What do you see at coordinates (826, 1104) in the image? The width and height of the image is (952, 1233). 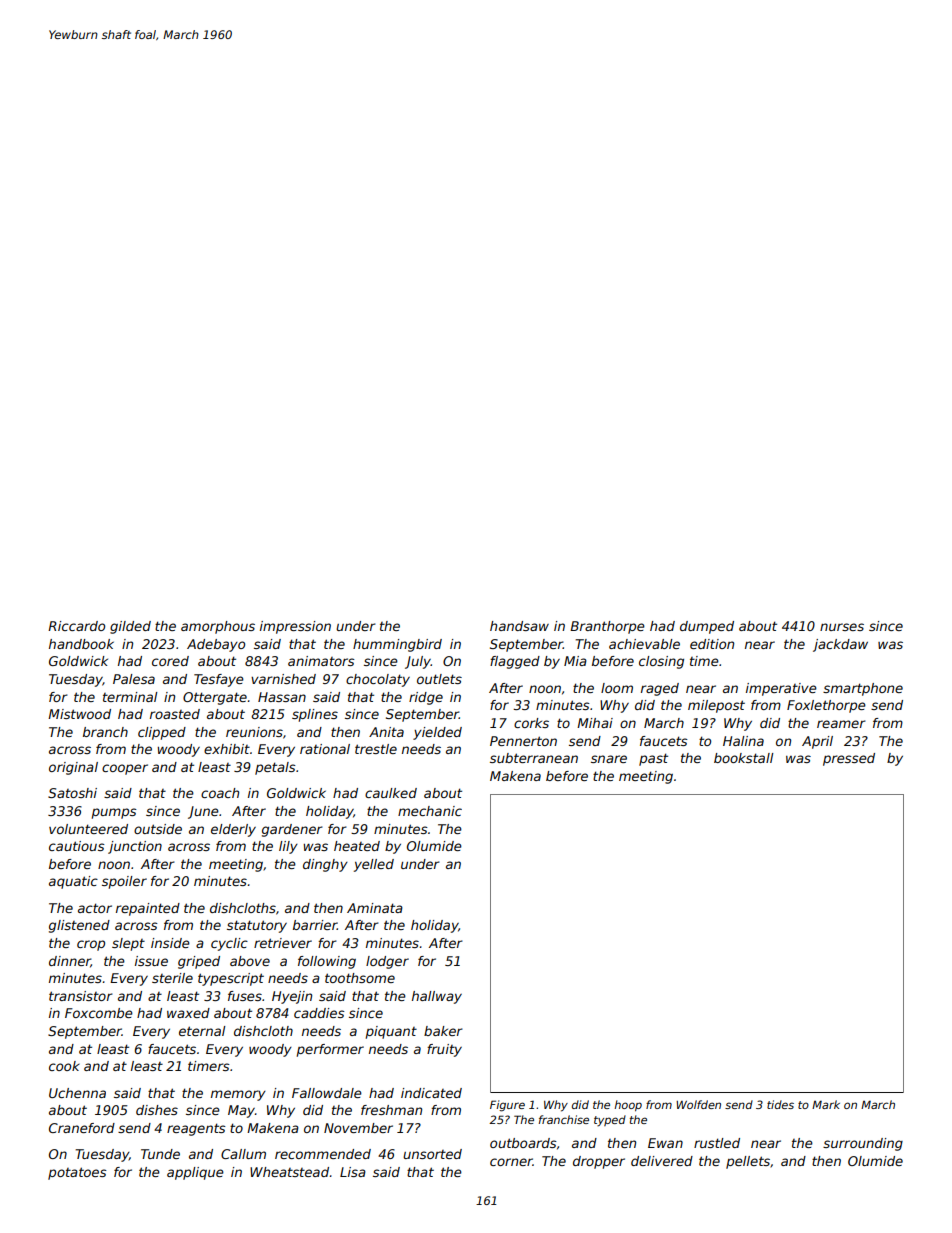 I see `Mark` at bounding box center [826, 1104].
